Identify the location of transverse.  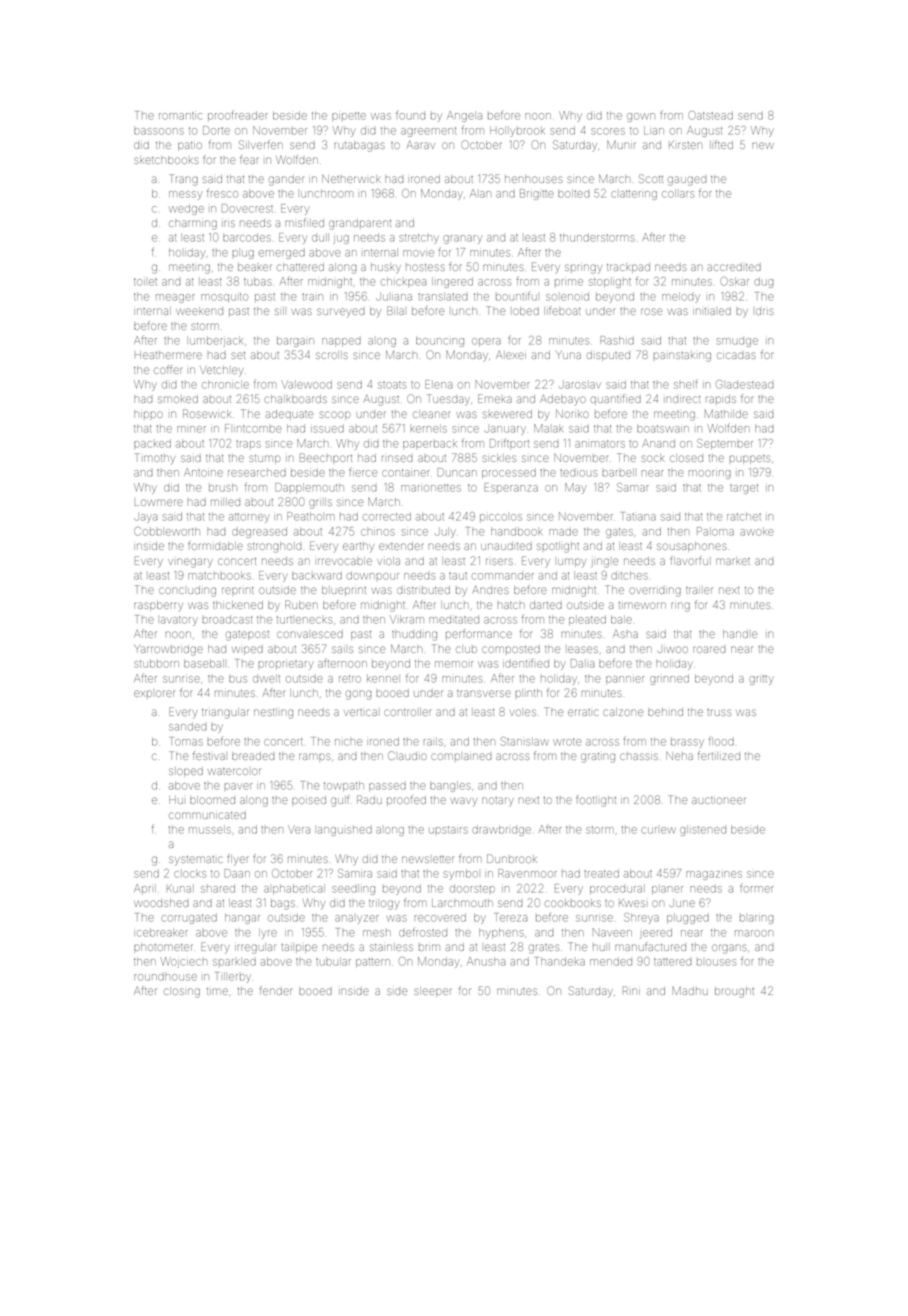
(484, 693).
